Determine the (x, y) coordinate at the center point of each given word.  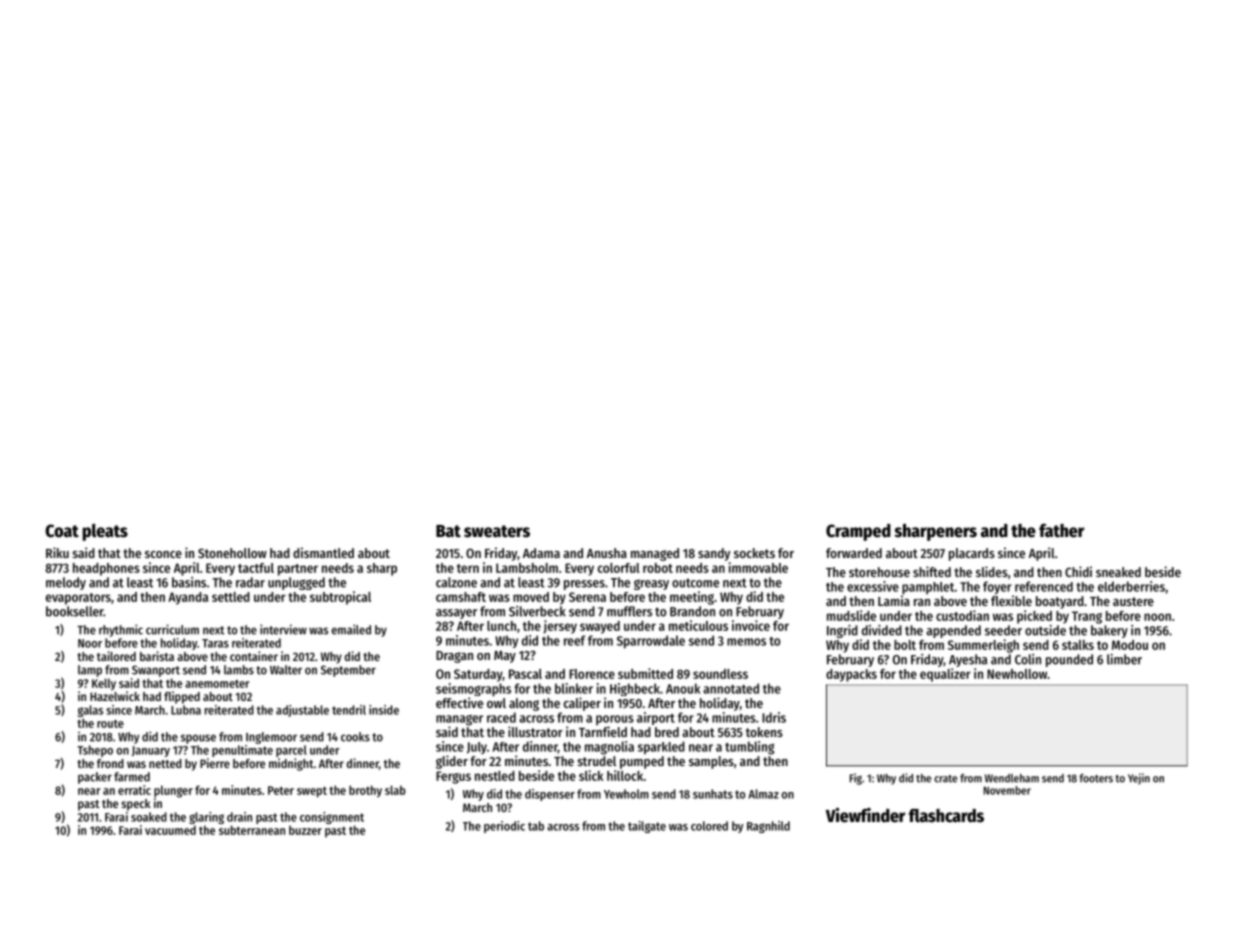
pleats (105, 532)
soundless (720, 674)
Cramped (858, 532)
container (254, 656)
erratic (134, 790)
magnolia (609, 748)
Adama (541, 553)
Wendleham (1012, 778)
